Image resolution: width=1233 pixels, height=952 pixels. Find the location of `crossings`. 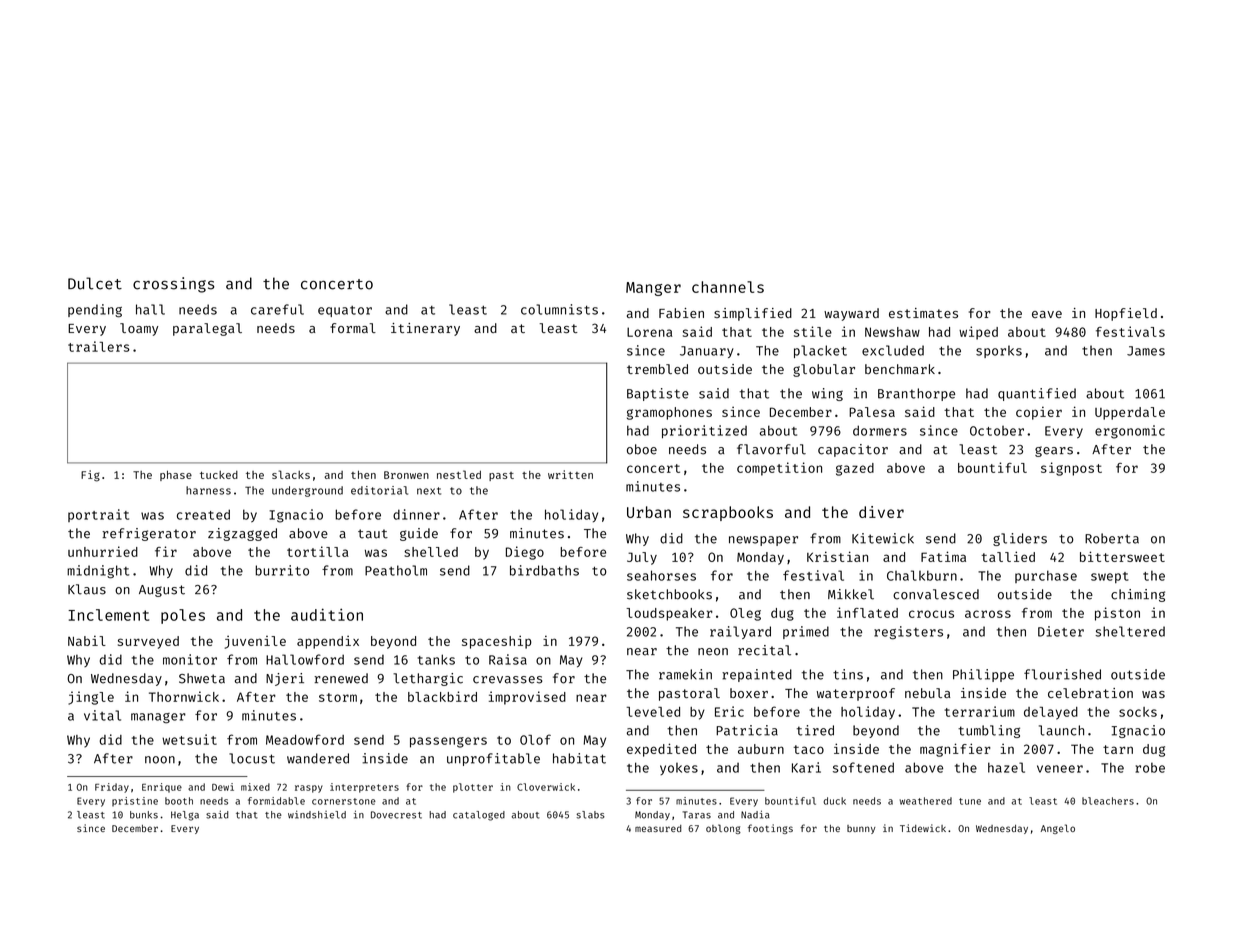

crossings is located at coordinates (173, 285).
